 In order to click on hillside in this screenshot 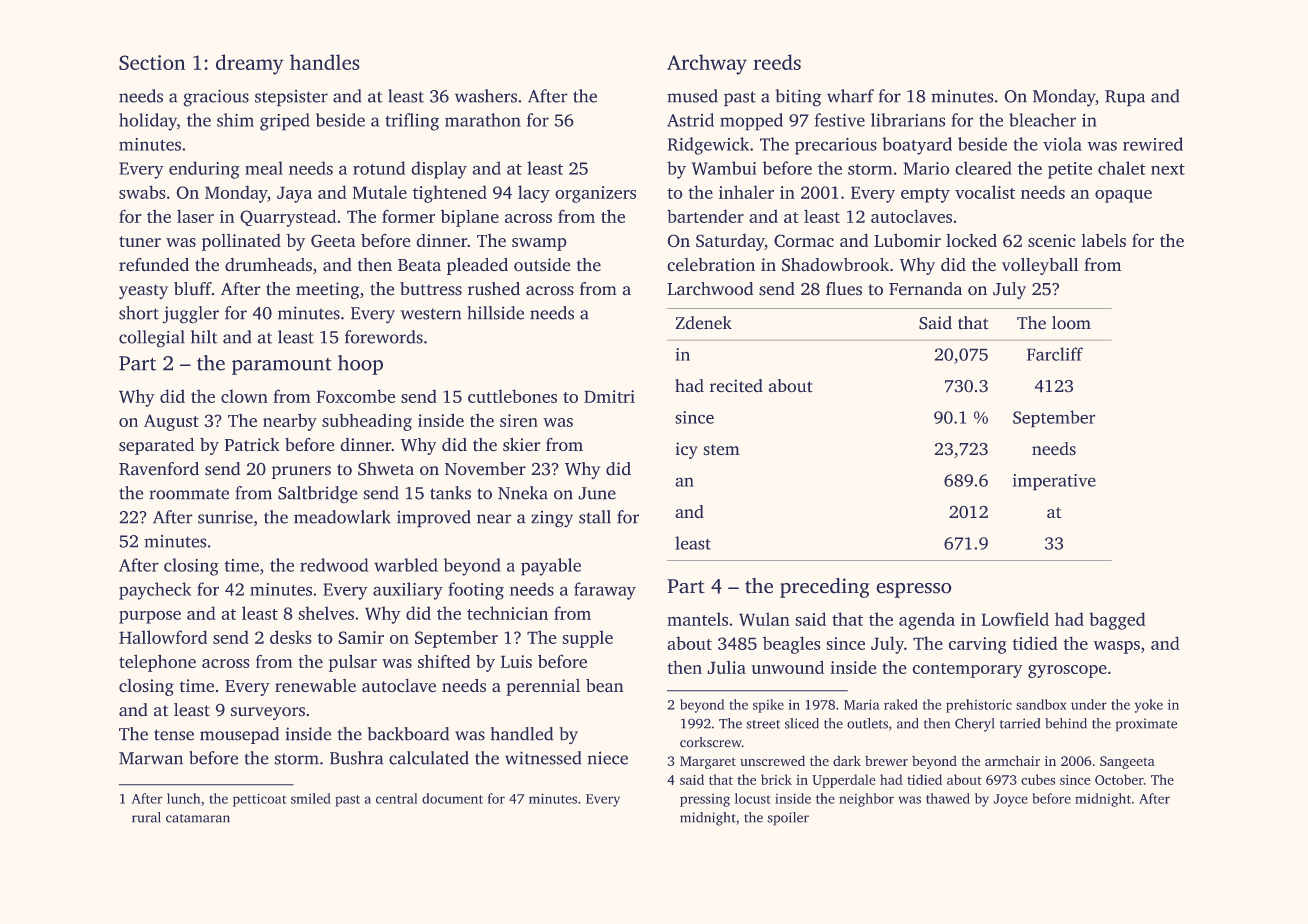, I will do `click(496, 313)`.
